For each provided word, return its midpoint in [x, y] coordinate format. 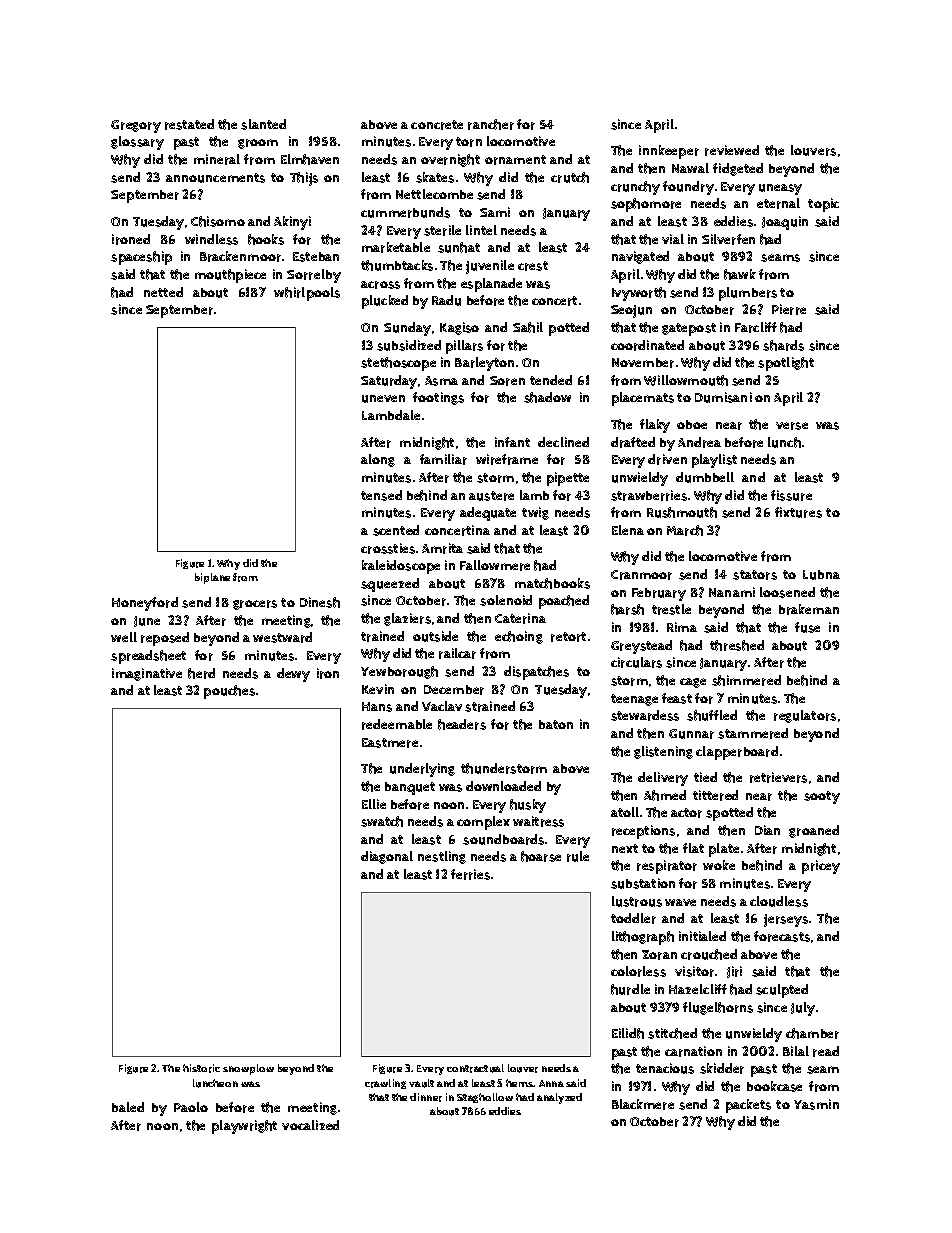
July [803, 1009]
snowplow [248, 1069]
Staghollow [485, 1098]
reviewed [732, 150]
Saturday [389, 382]
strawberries [649, 495]
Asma [441, 381]
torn [469, 142]
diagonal [387, 857]
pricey [821, 867]
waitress [538, 821]
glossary [137, 143]
